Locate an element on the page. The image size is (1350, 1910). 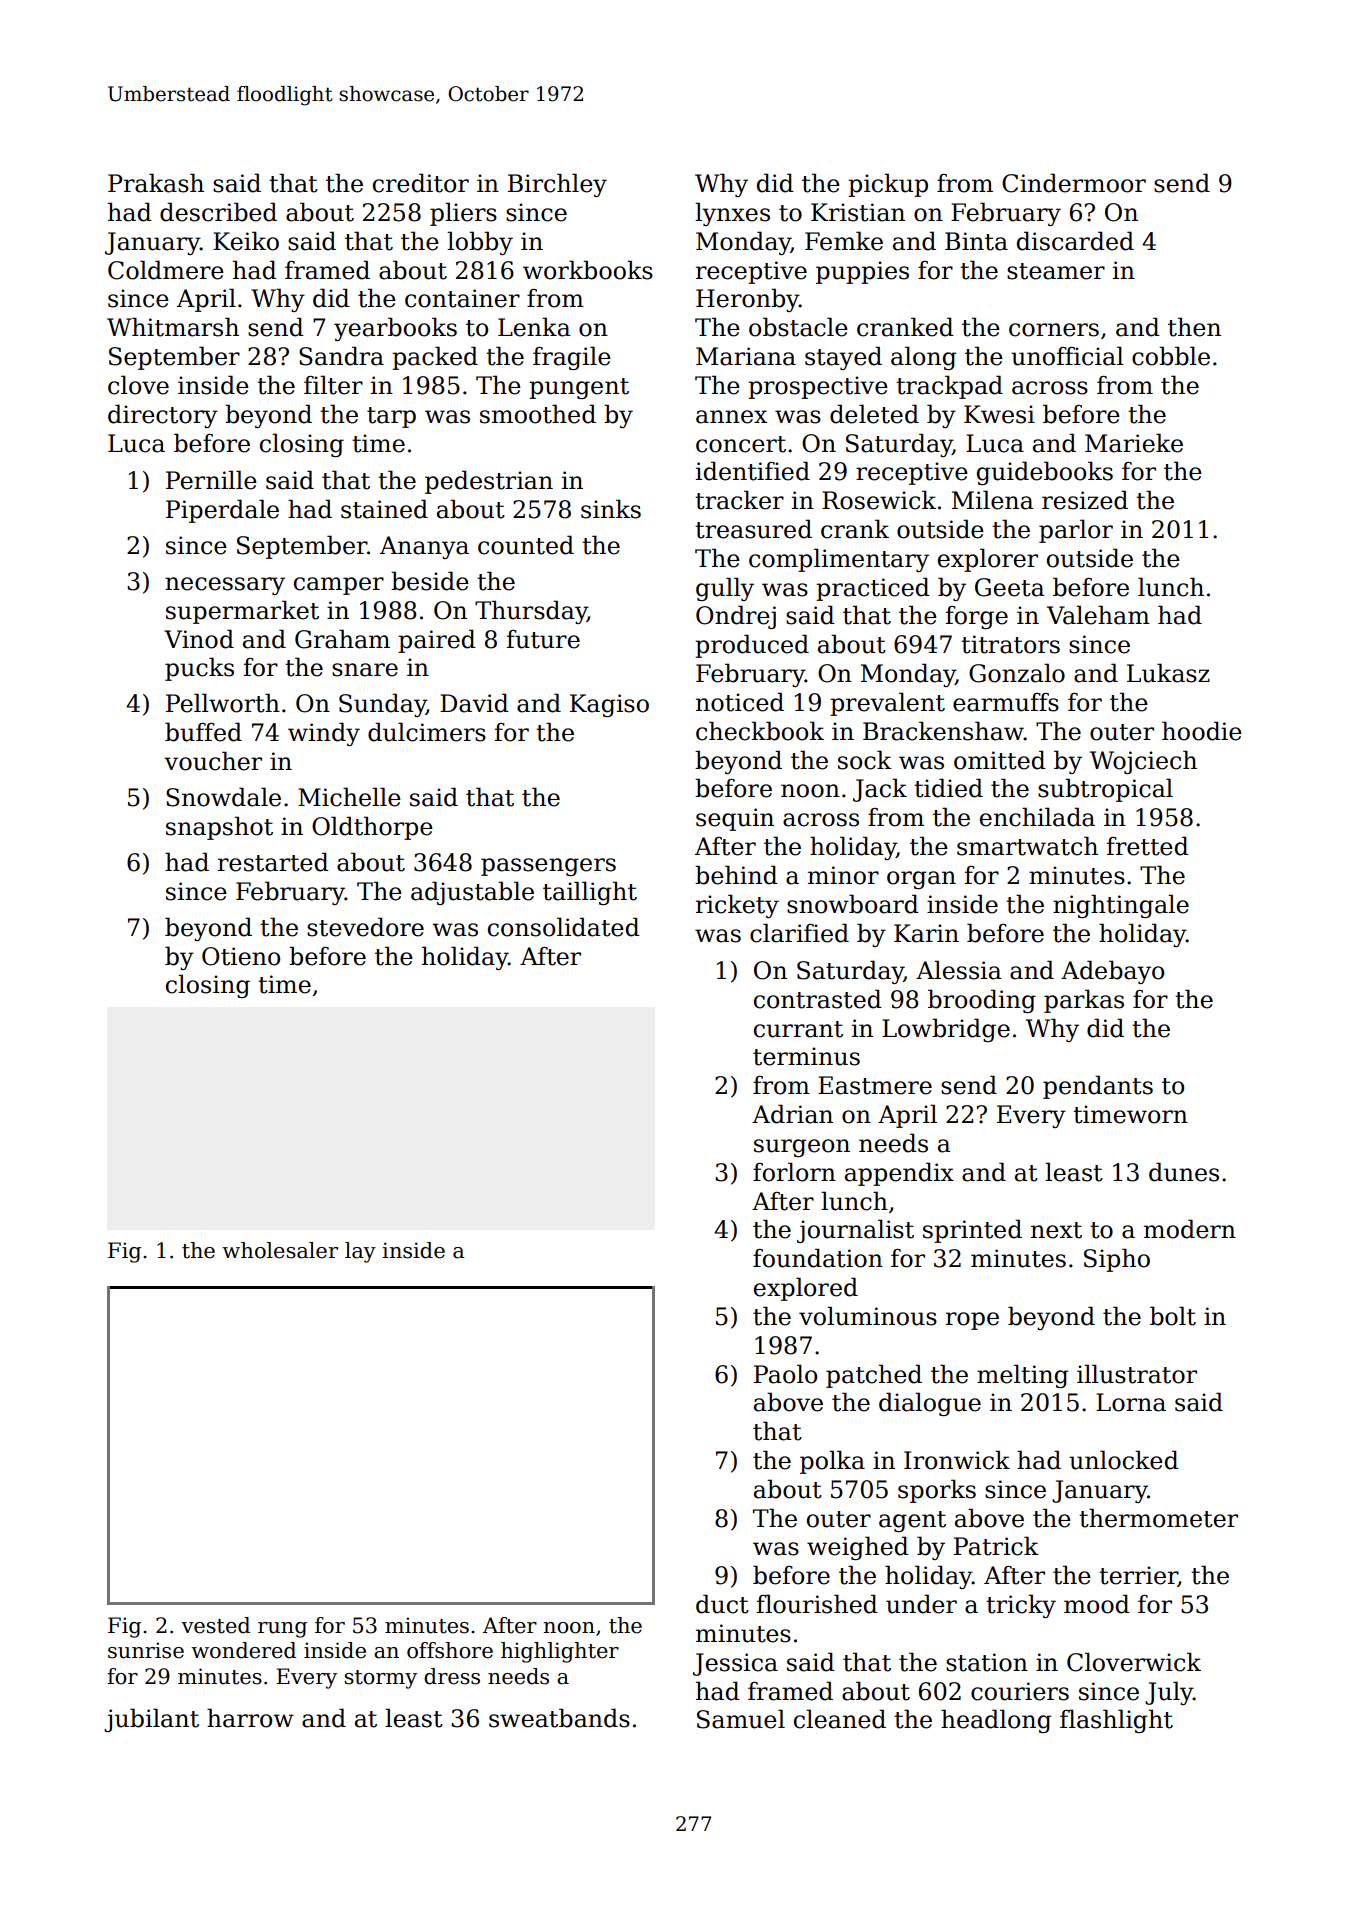
snare is located at coordinates (365, 670).
